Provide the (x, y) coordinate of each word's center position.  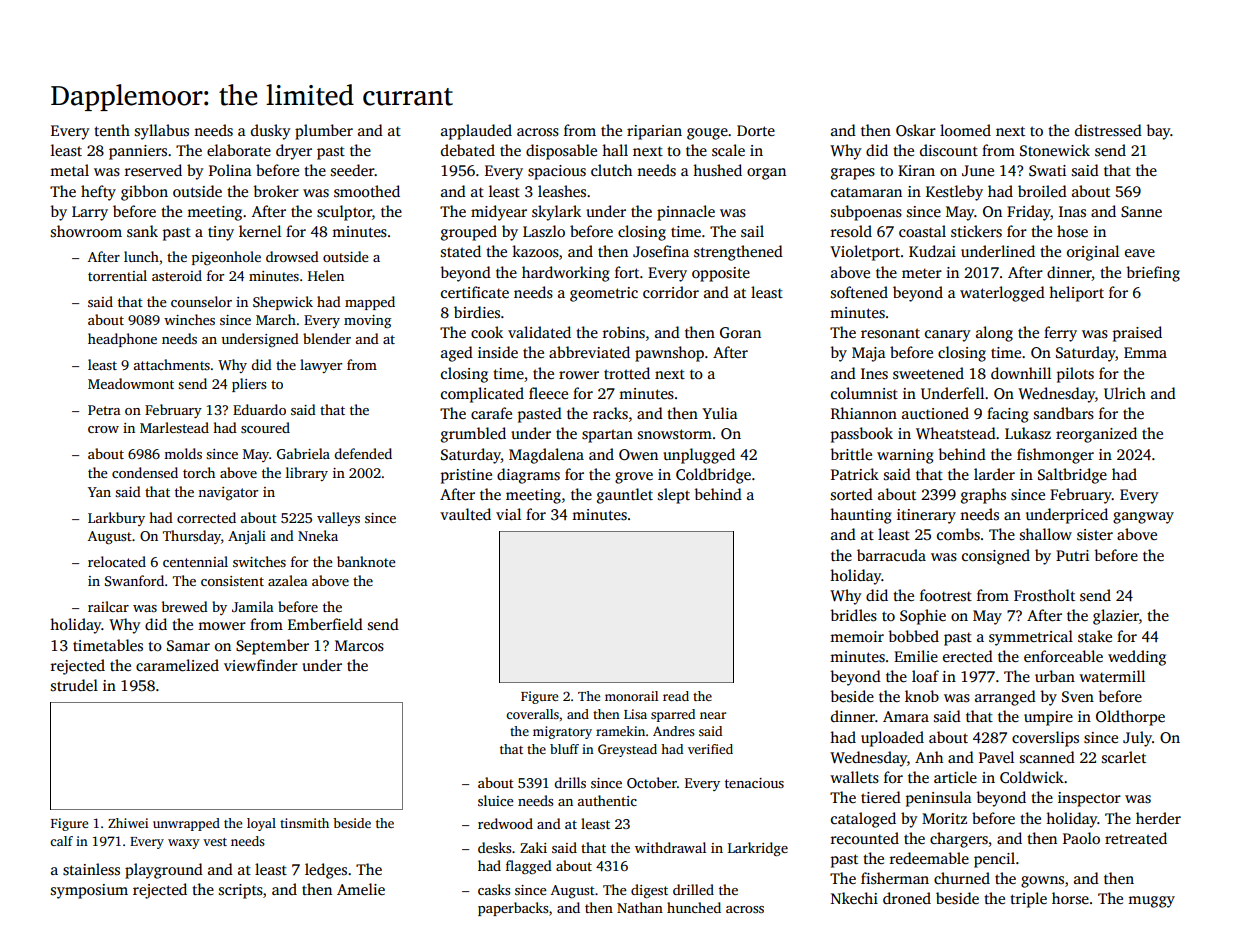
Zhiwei (128, 823)
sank (142, 231)
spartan (607, 436)
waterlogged (1002, 294)
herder (1158, 818)
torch (199, 472)
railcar (108, 606)
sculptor (344, 213)
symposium (89, 891)
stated (461, 251)
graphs (983, 496)
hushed (717, 170)
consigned (996, 557)
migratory (562, 732)
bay (1158, 132)
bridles (853, 615)
